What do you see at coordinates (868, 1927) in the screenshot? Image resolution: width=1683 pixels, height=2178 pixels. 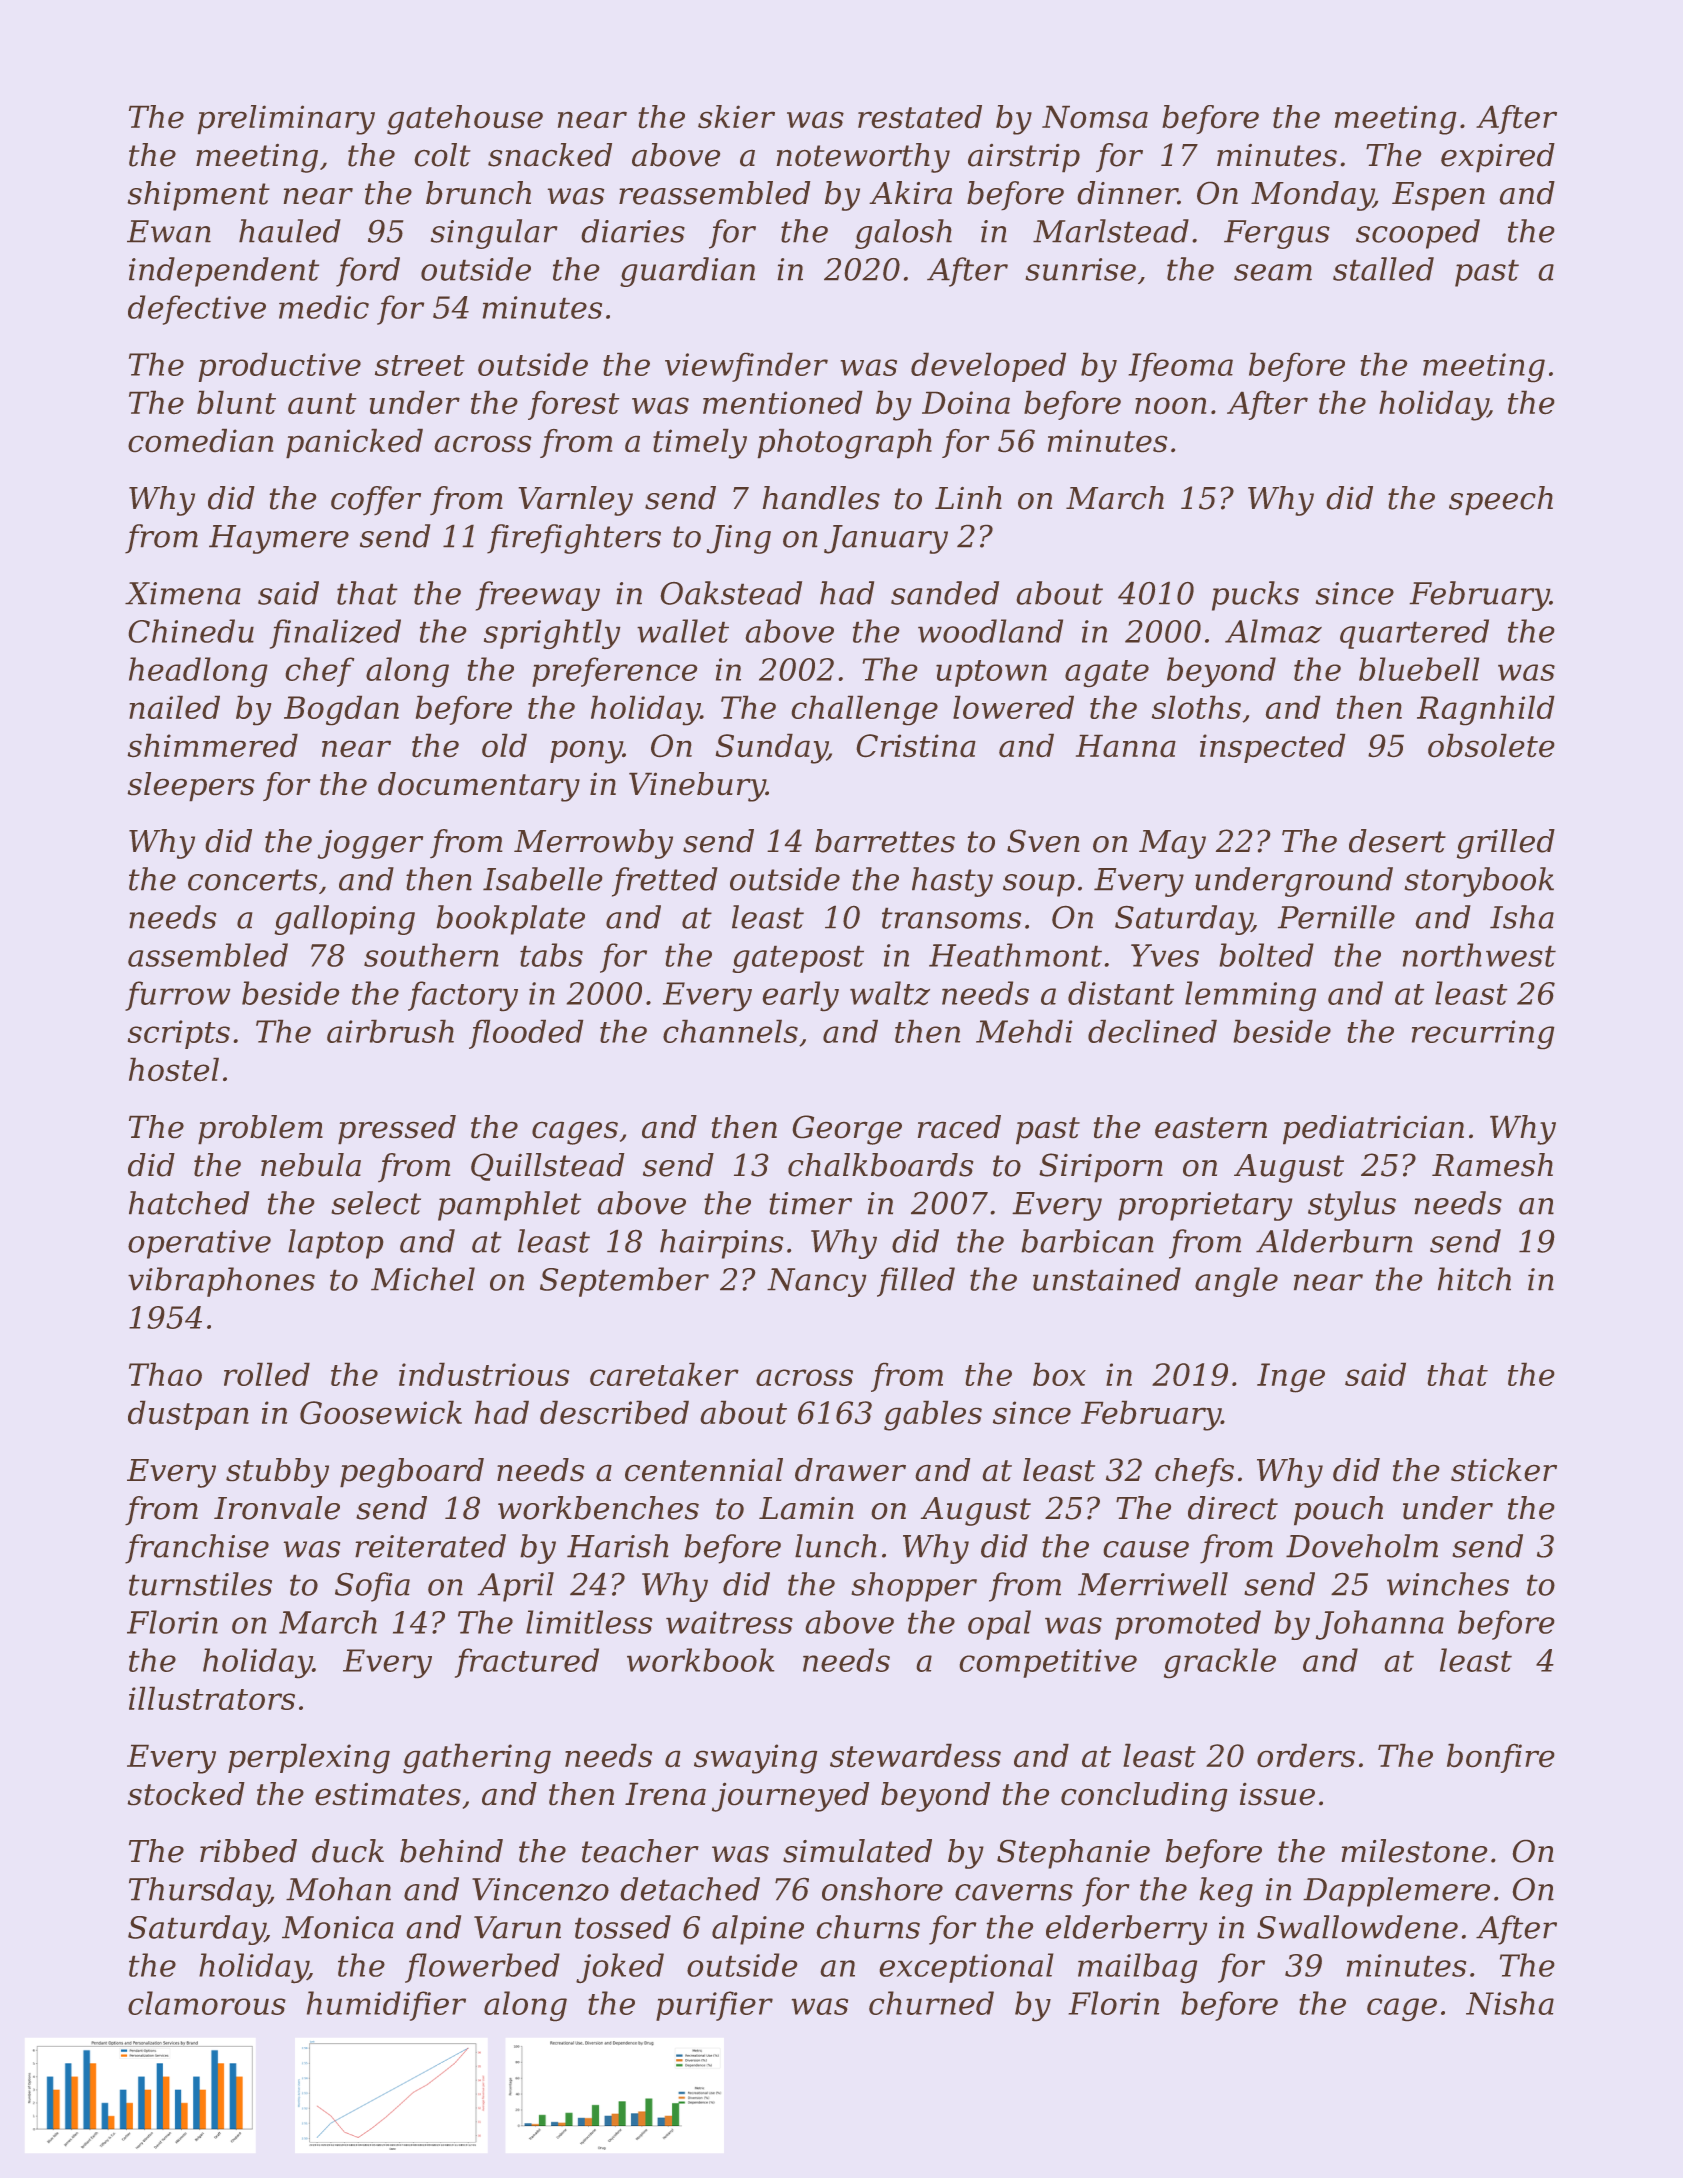 I see `churns` at bounding box center [868, 1927].
